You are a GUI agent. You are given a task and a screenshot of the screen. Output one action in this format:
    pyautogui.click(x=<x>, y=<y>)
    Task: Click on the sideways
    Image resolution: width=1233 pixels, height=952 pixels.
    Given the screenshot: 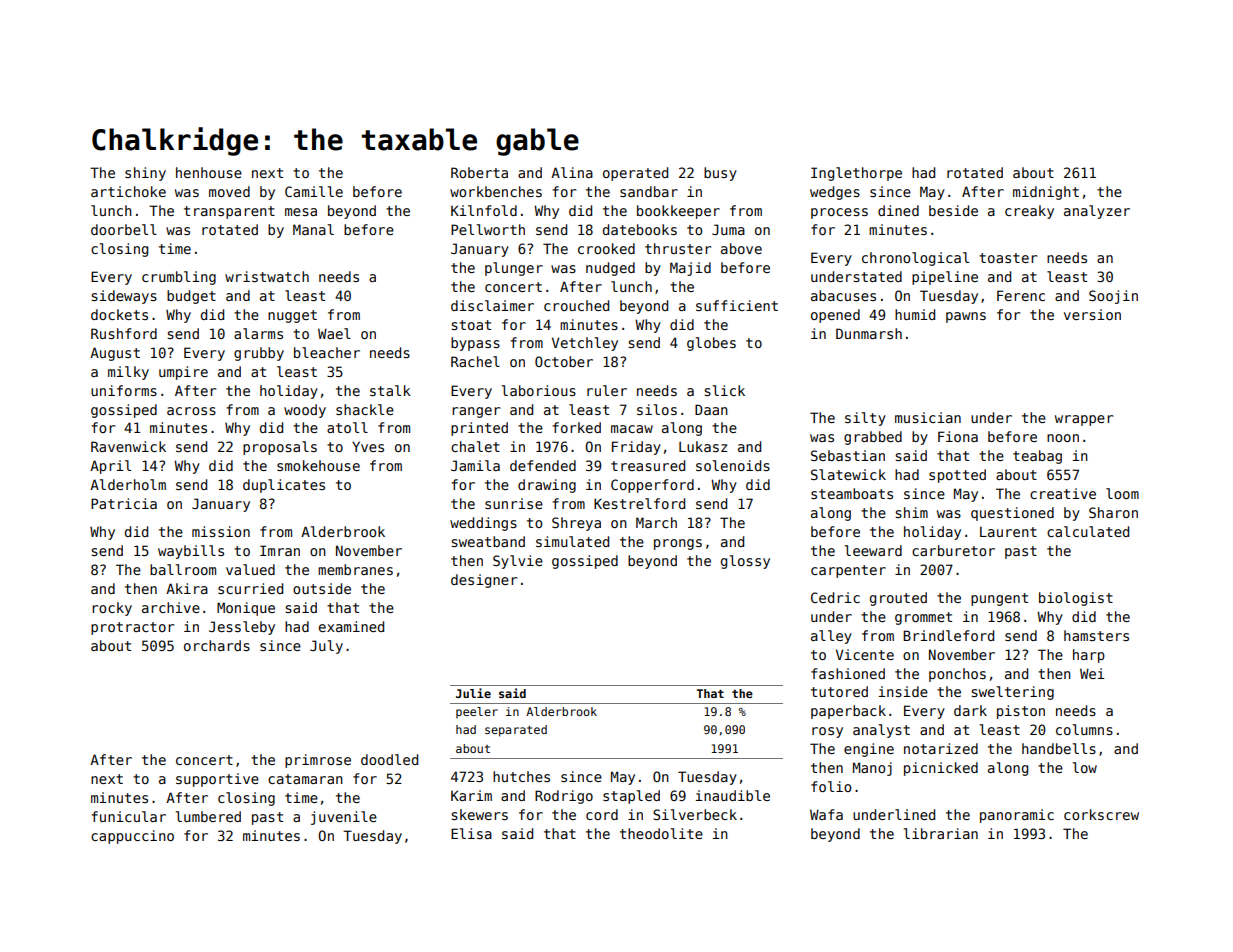 What is the action you would take?
    pyautogui.click(x=124, y=297)
